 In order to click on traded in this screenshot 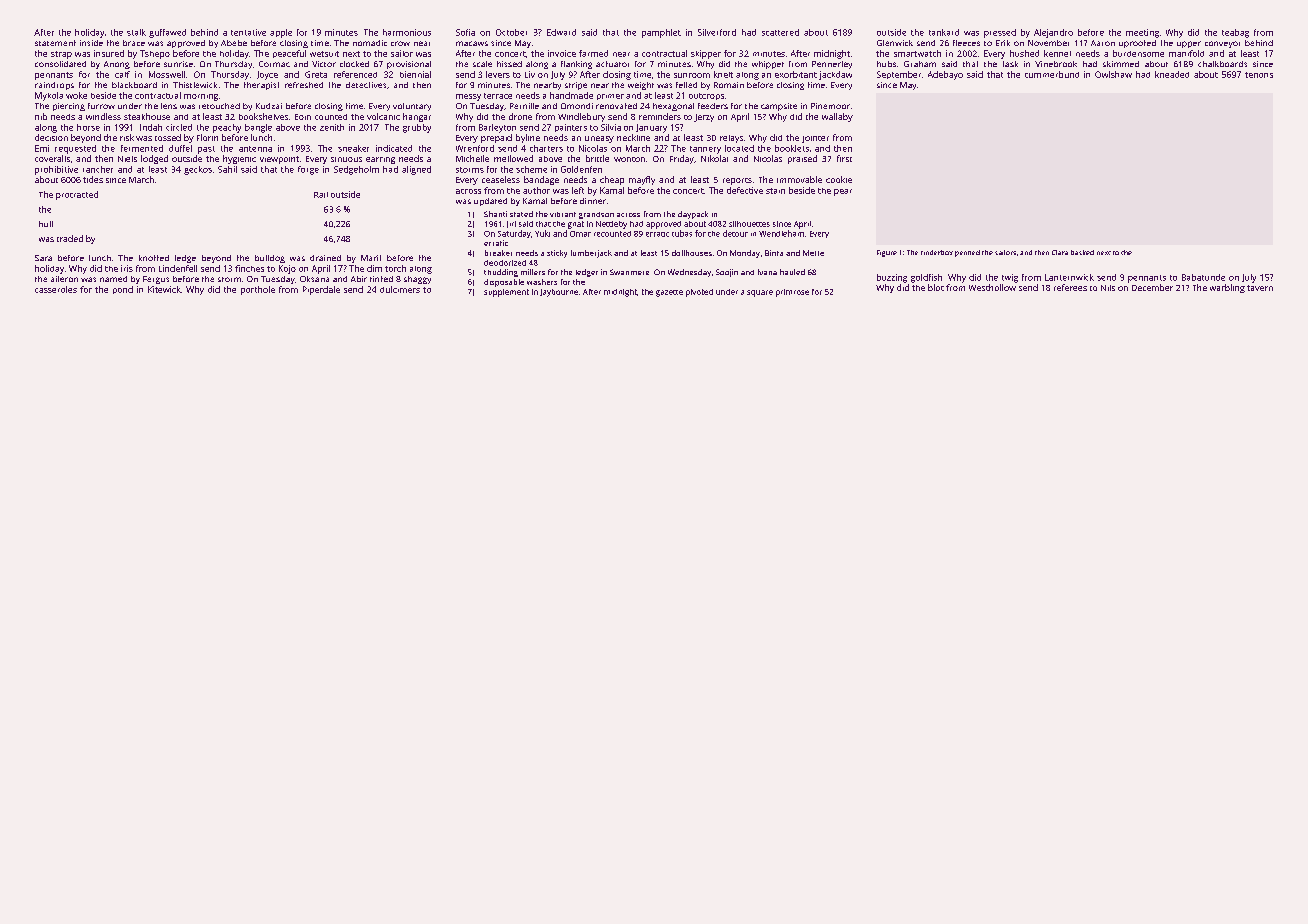, I will do `click(70, 238)`.
